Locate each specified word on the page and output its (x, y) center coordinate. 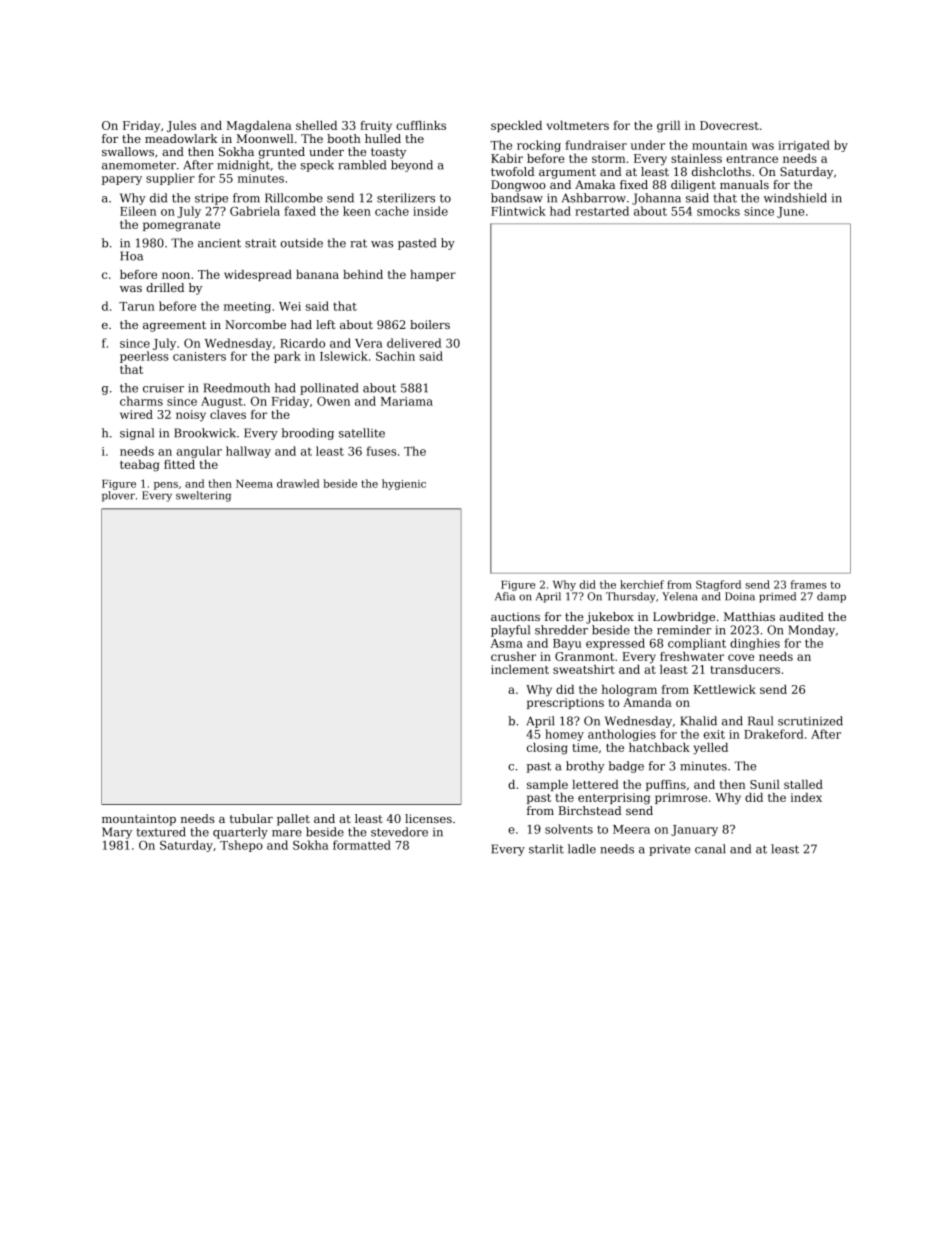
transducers (745, 669)
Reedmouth (237, 388)
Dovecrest (729, 125)
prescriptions (565, 703)
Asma (507, 643)
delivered (414, 343)
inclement (520, 669)
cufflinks (421, 125)
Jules (181, 126)
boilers (430, 324)
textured (161, 832)
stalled (803, 784)
